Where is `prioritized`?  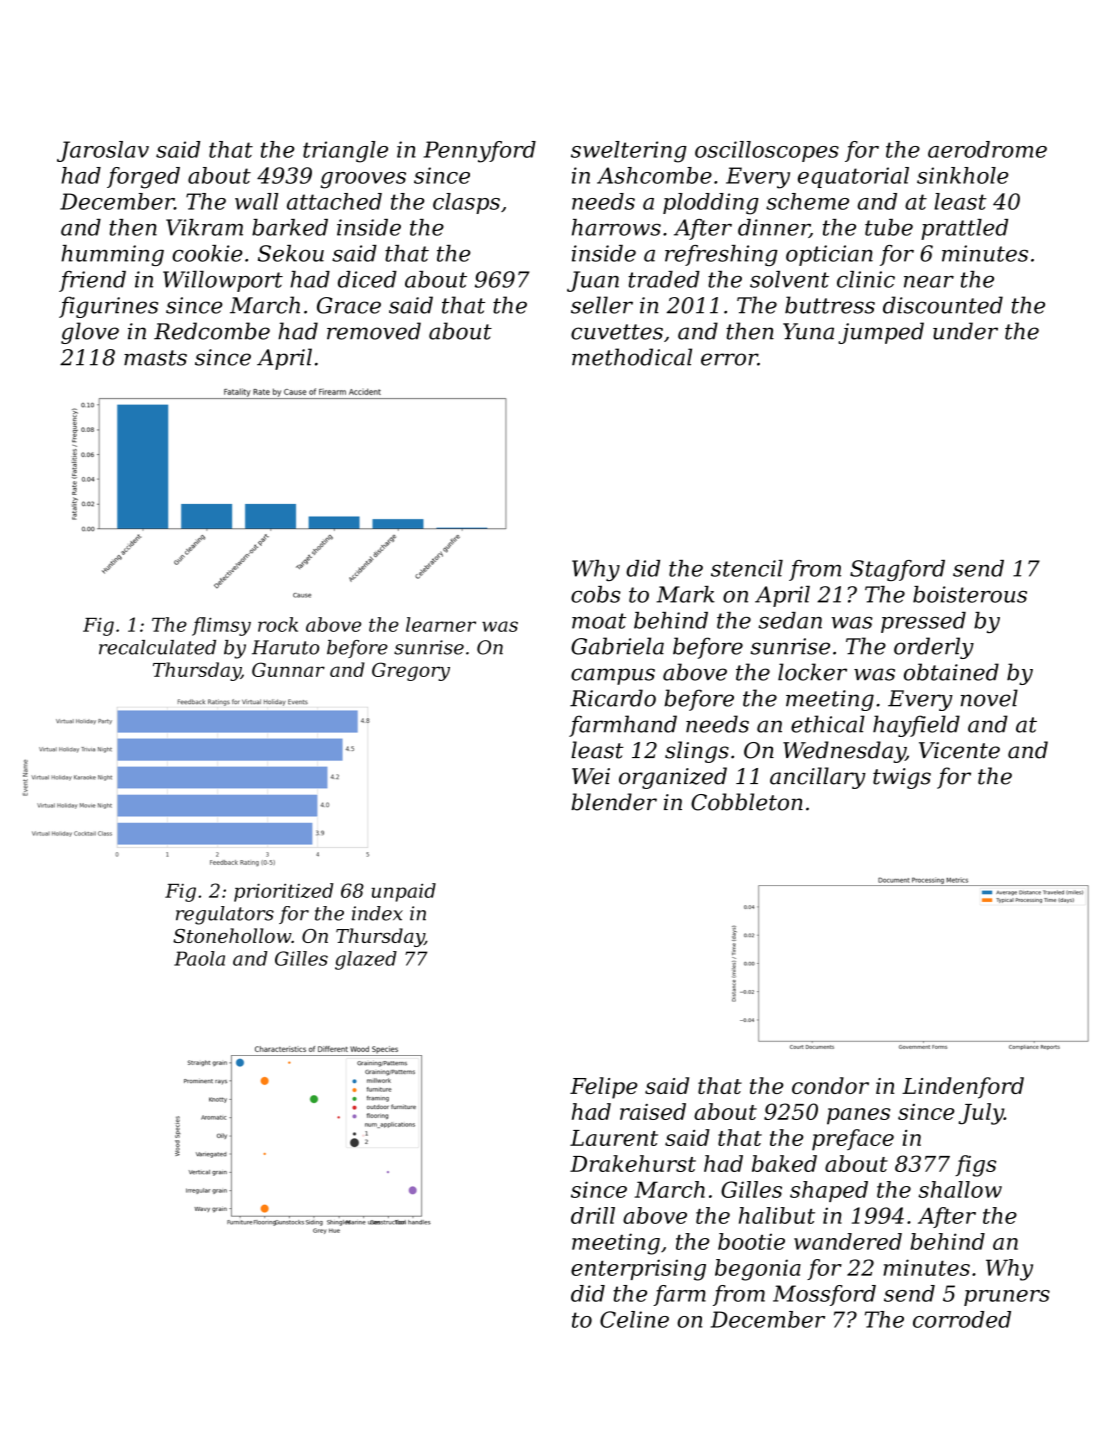 prioritized is located at coordinates (283, 892).
